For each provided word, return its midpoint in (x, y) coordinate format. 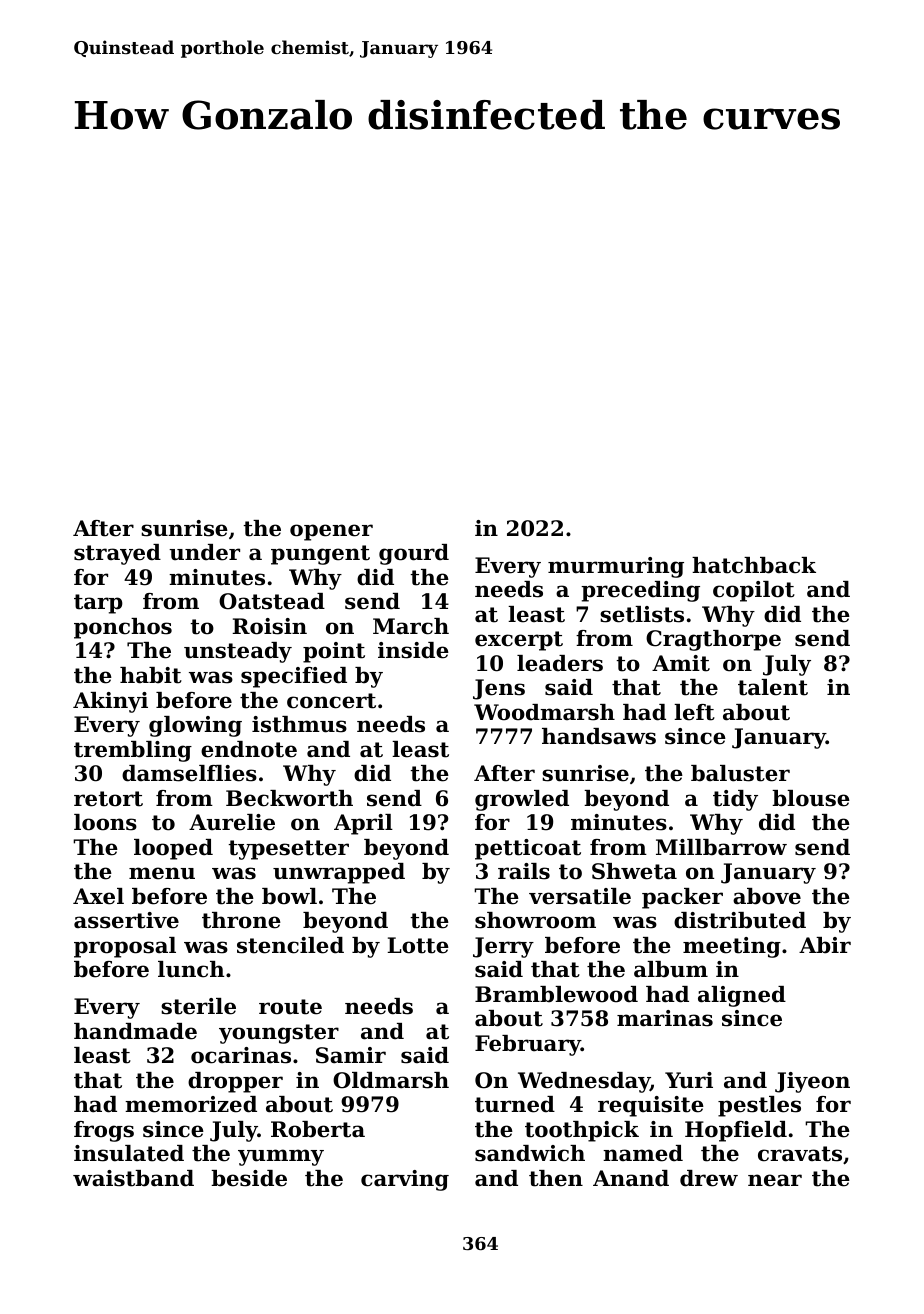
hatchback (754, 565)
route (290, 1007)
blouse (811, 798)
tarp (98, 604)
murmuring (616, 567)
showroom (535, 920)
